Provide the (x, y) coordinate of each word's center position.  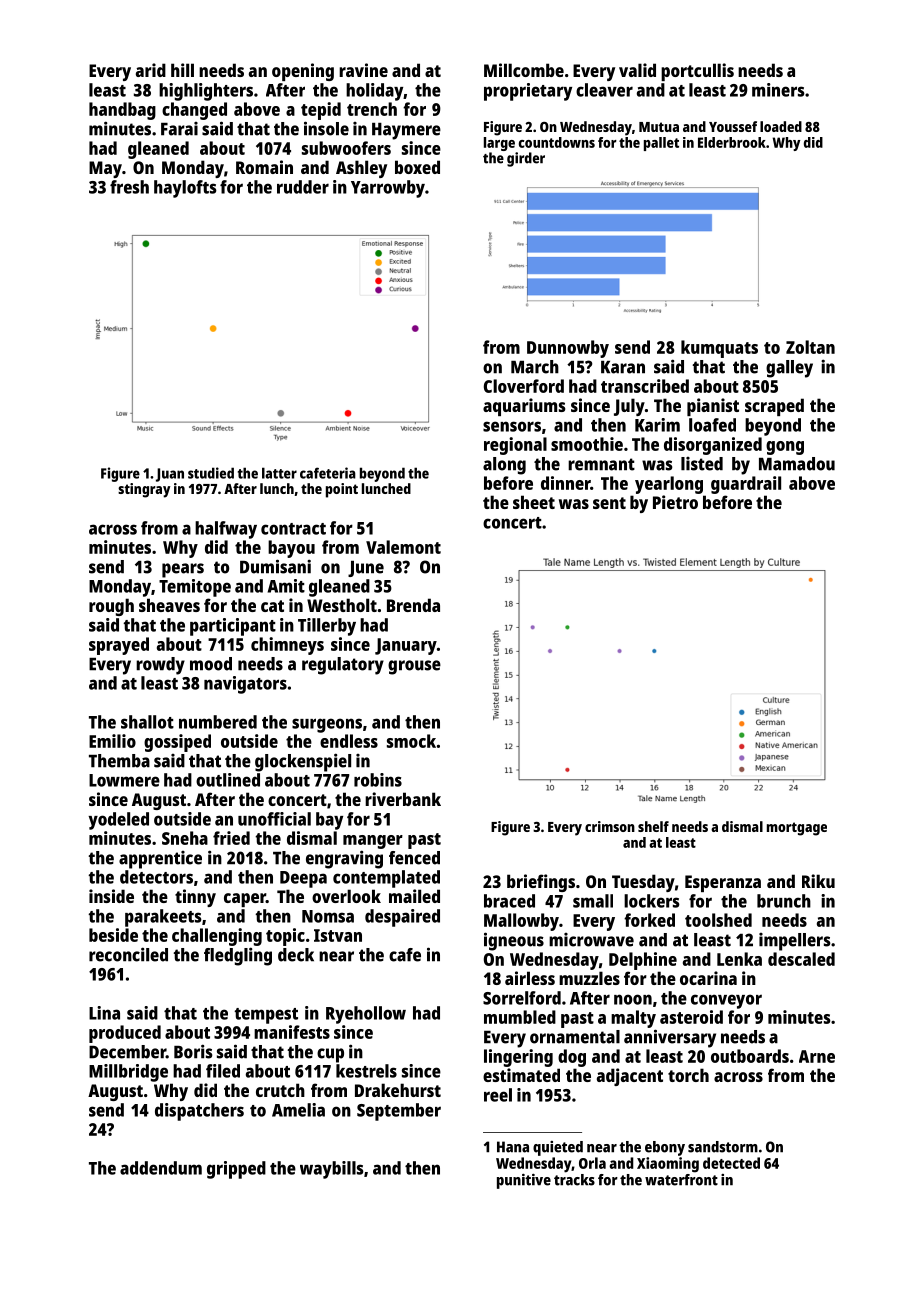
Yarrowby (388, 189)
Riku (818, 881)
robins (378, 780)
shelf (653, 826)
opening (303, 72)
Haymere (406, 131)
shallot (147, 722)
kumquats (719, 349)
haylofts (185, 189)
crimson (610, 826)
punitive (524, 1181)
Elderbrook (732, 142)
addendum (161, 1168)
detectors (156, 877)
